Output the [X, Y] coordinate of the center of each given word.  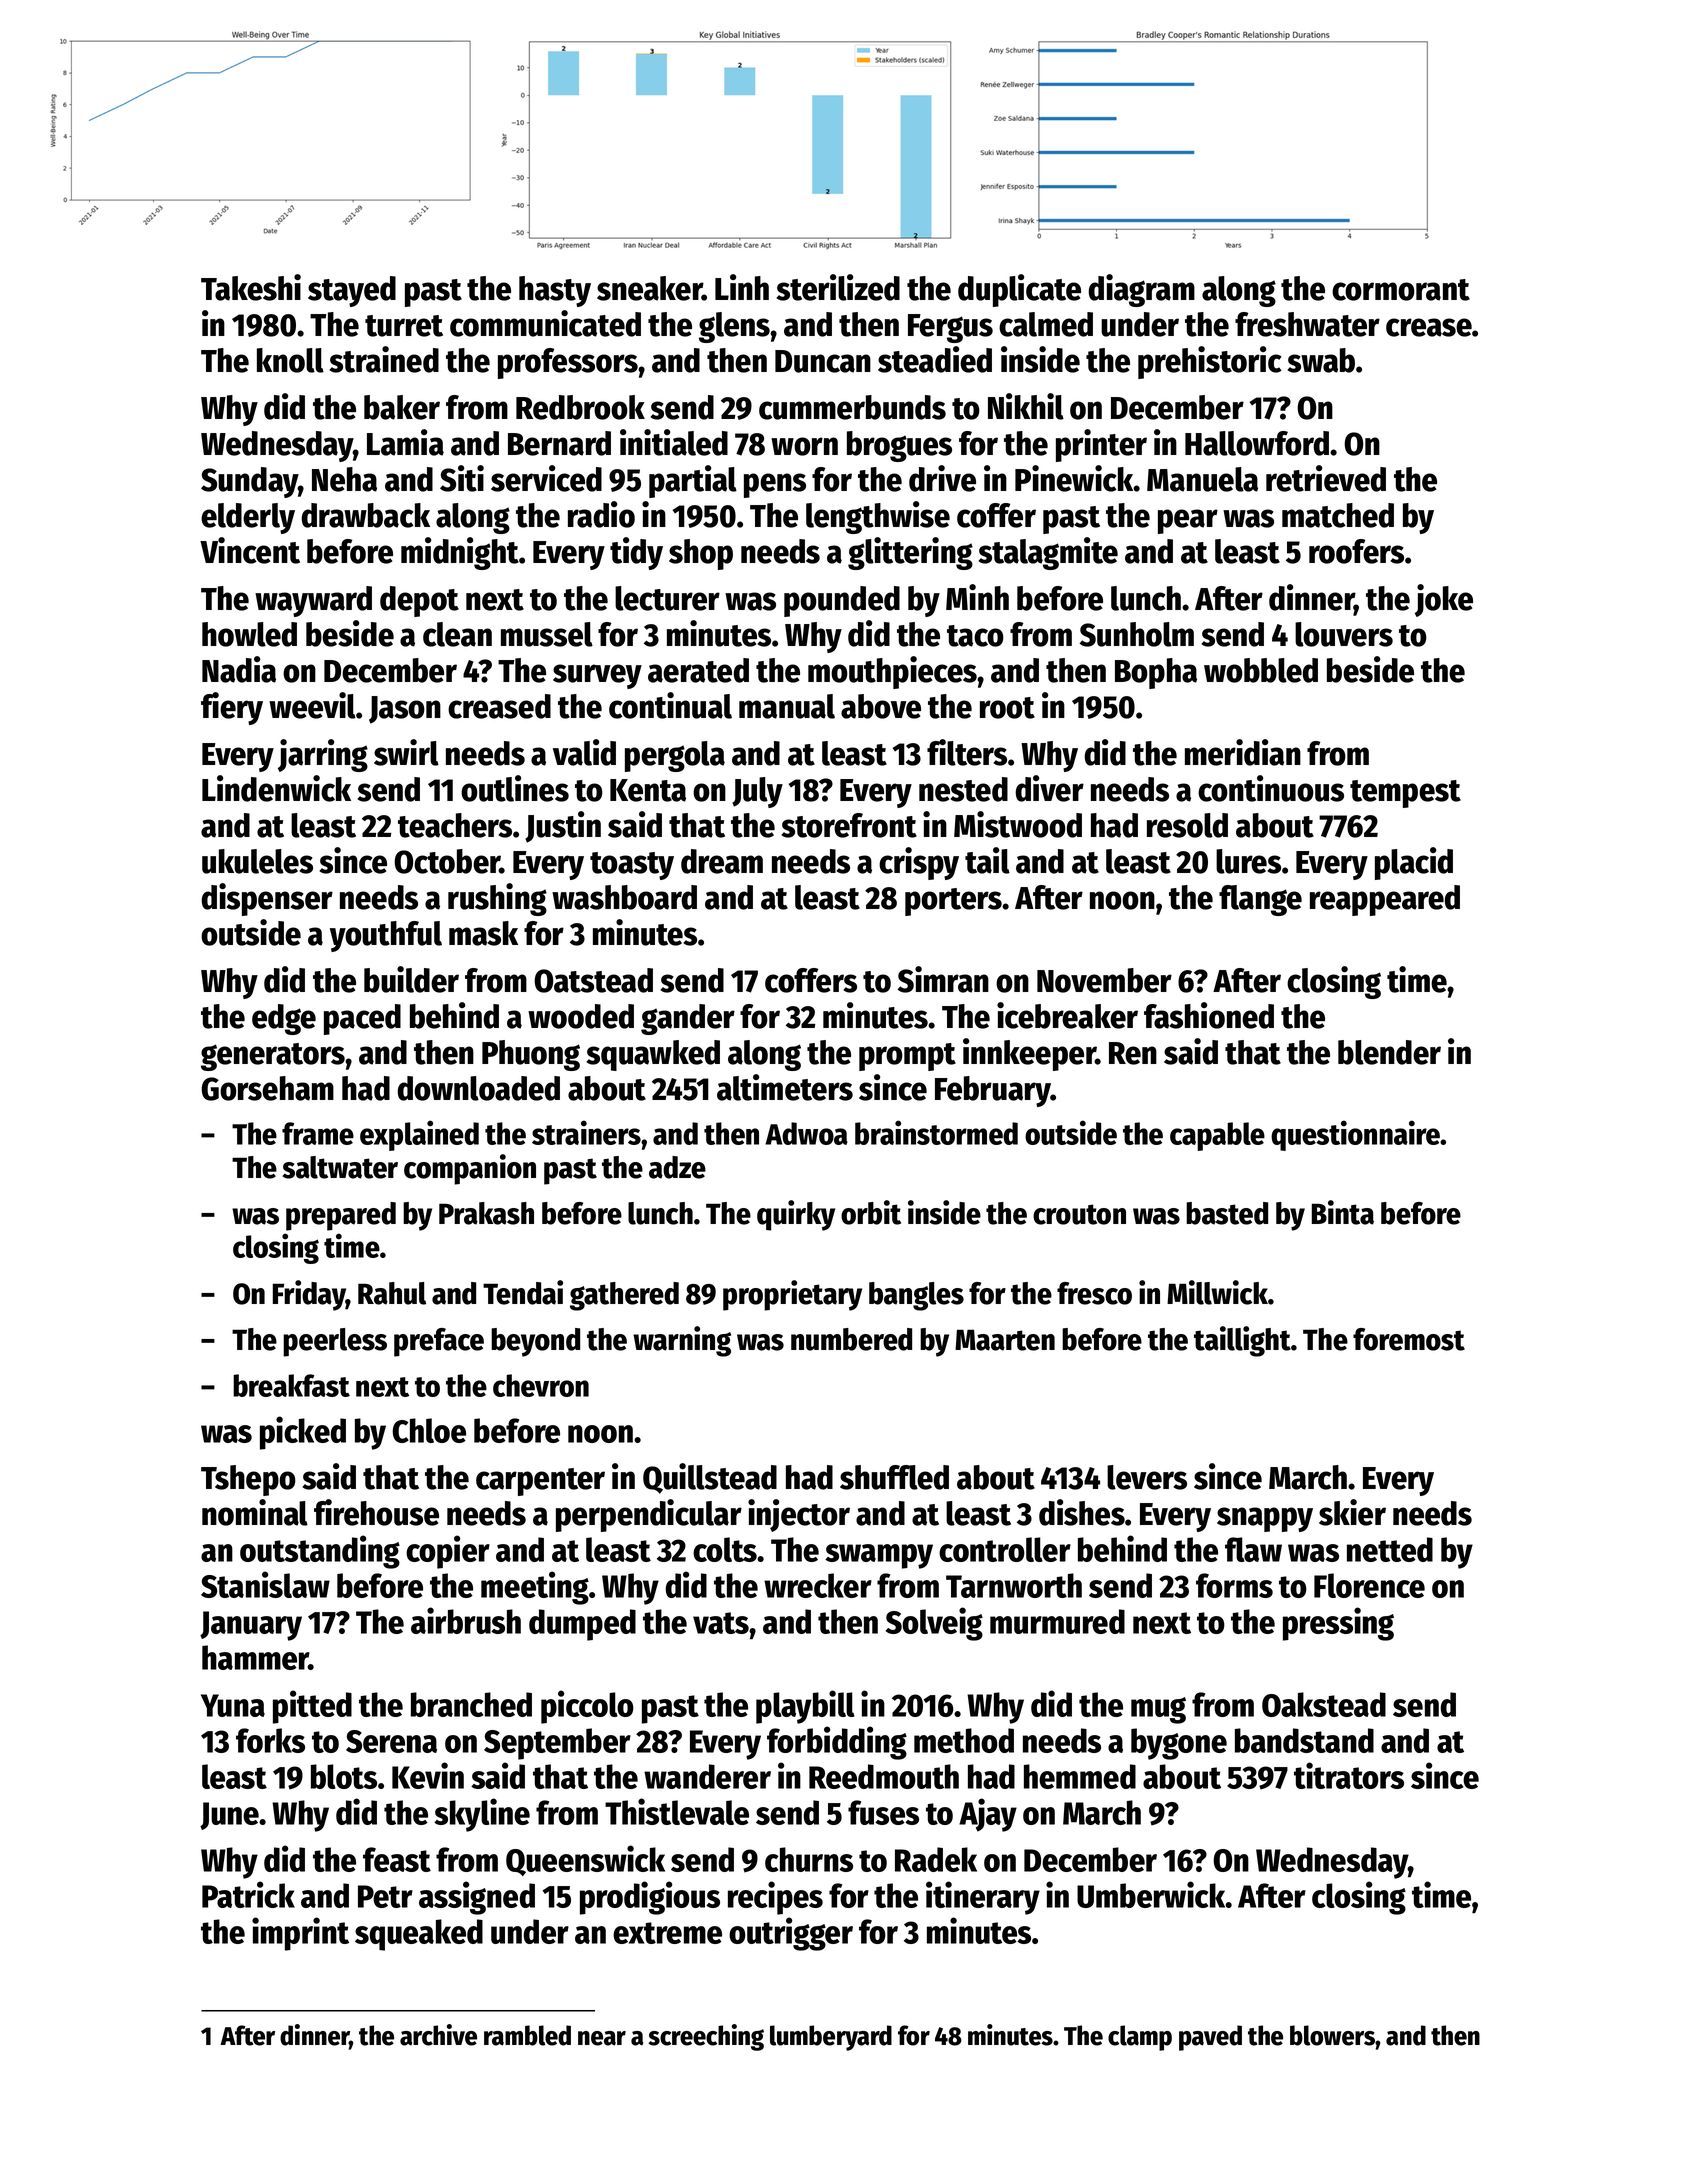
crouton [1079, 1214]
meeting [535, 1588]
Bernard [559, 443]
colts [725, 1549]
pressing [1338, 1624]
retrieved [1326, 478]
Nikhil [1026, 406]
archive [438, 2035]
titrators [1349, 1775]
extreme [667, 1933]
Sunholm [1137, 634]
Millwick [1217, 1292]
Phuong [531, 1055]
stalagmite [1048, 553]
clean [457, 634]
